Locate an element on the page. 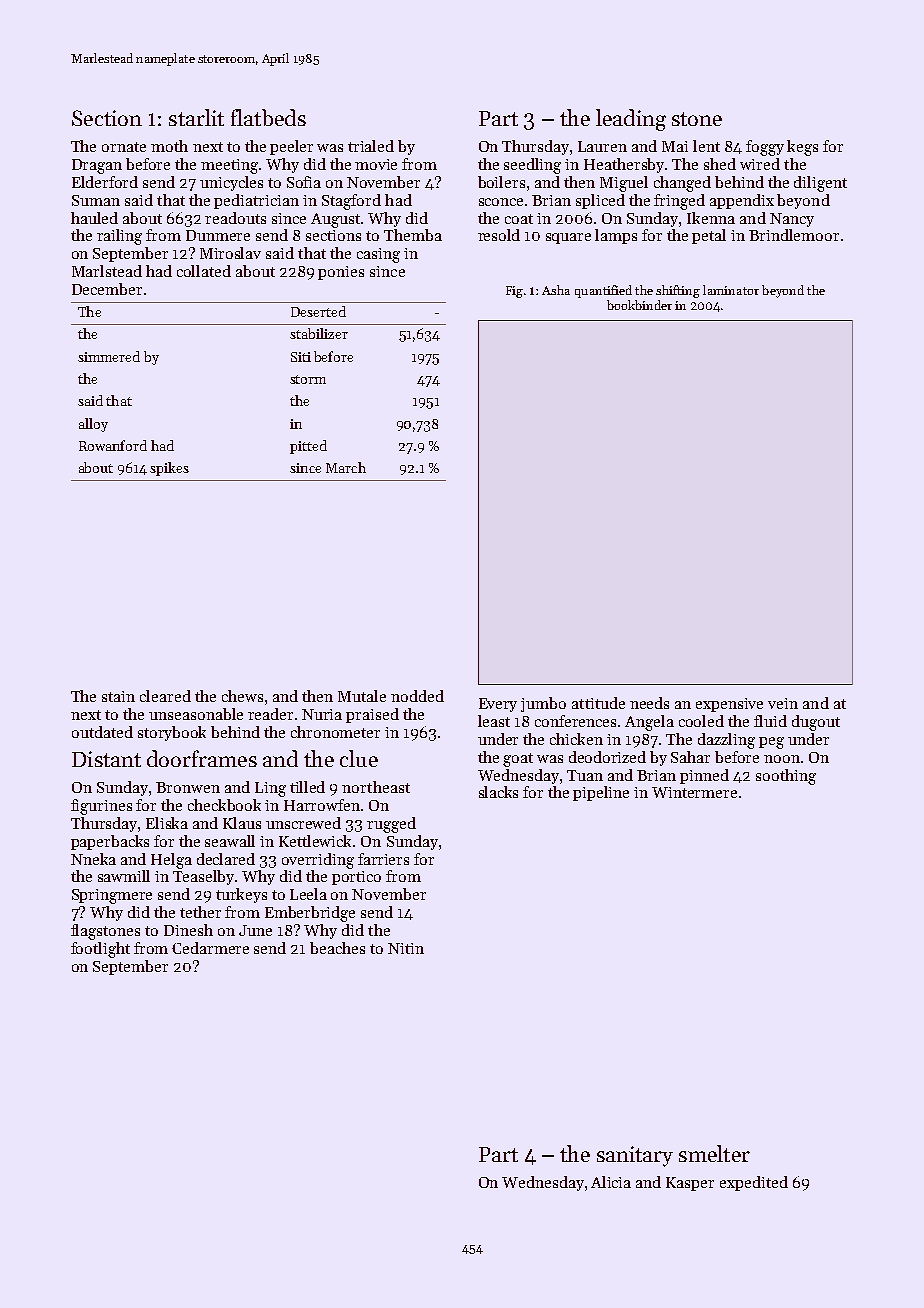 This page has width=924, height=1308. pipeline is located at coordinates (601, 793).
